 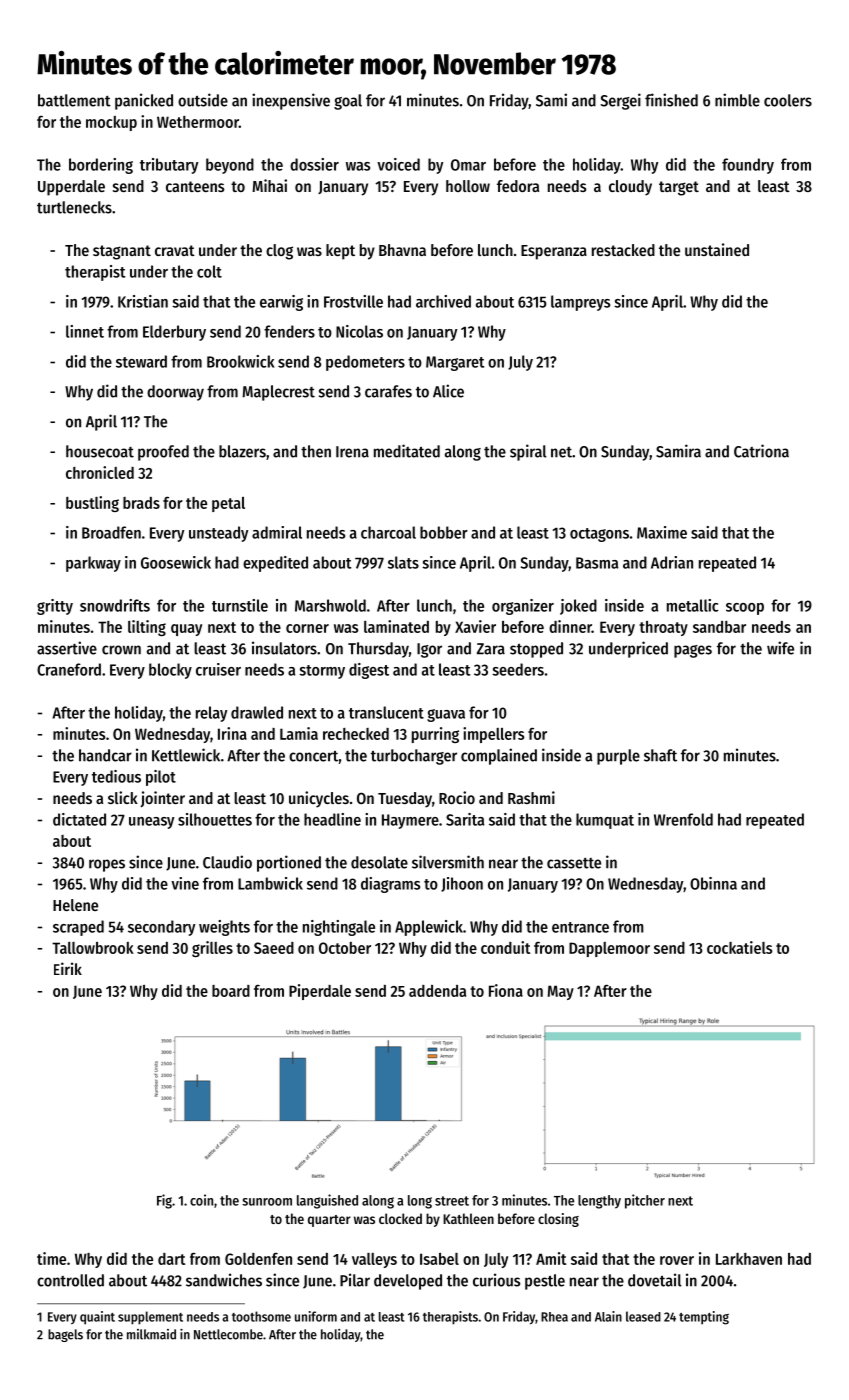 I want to click on Wrenfold, so click(x=683, y=819).
